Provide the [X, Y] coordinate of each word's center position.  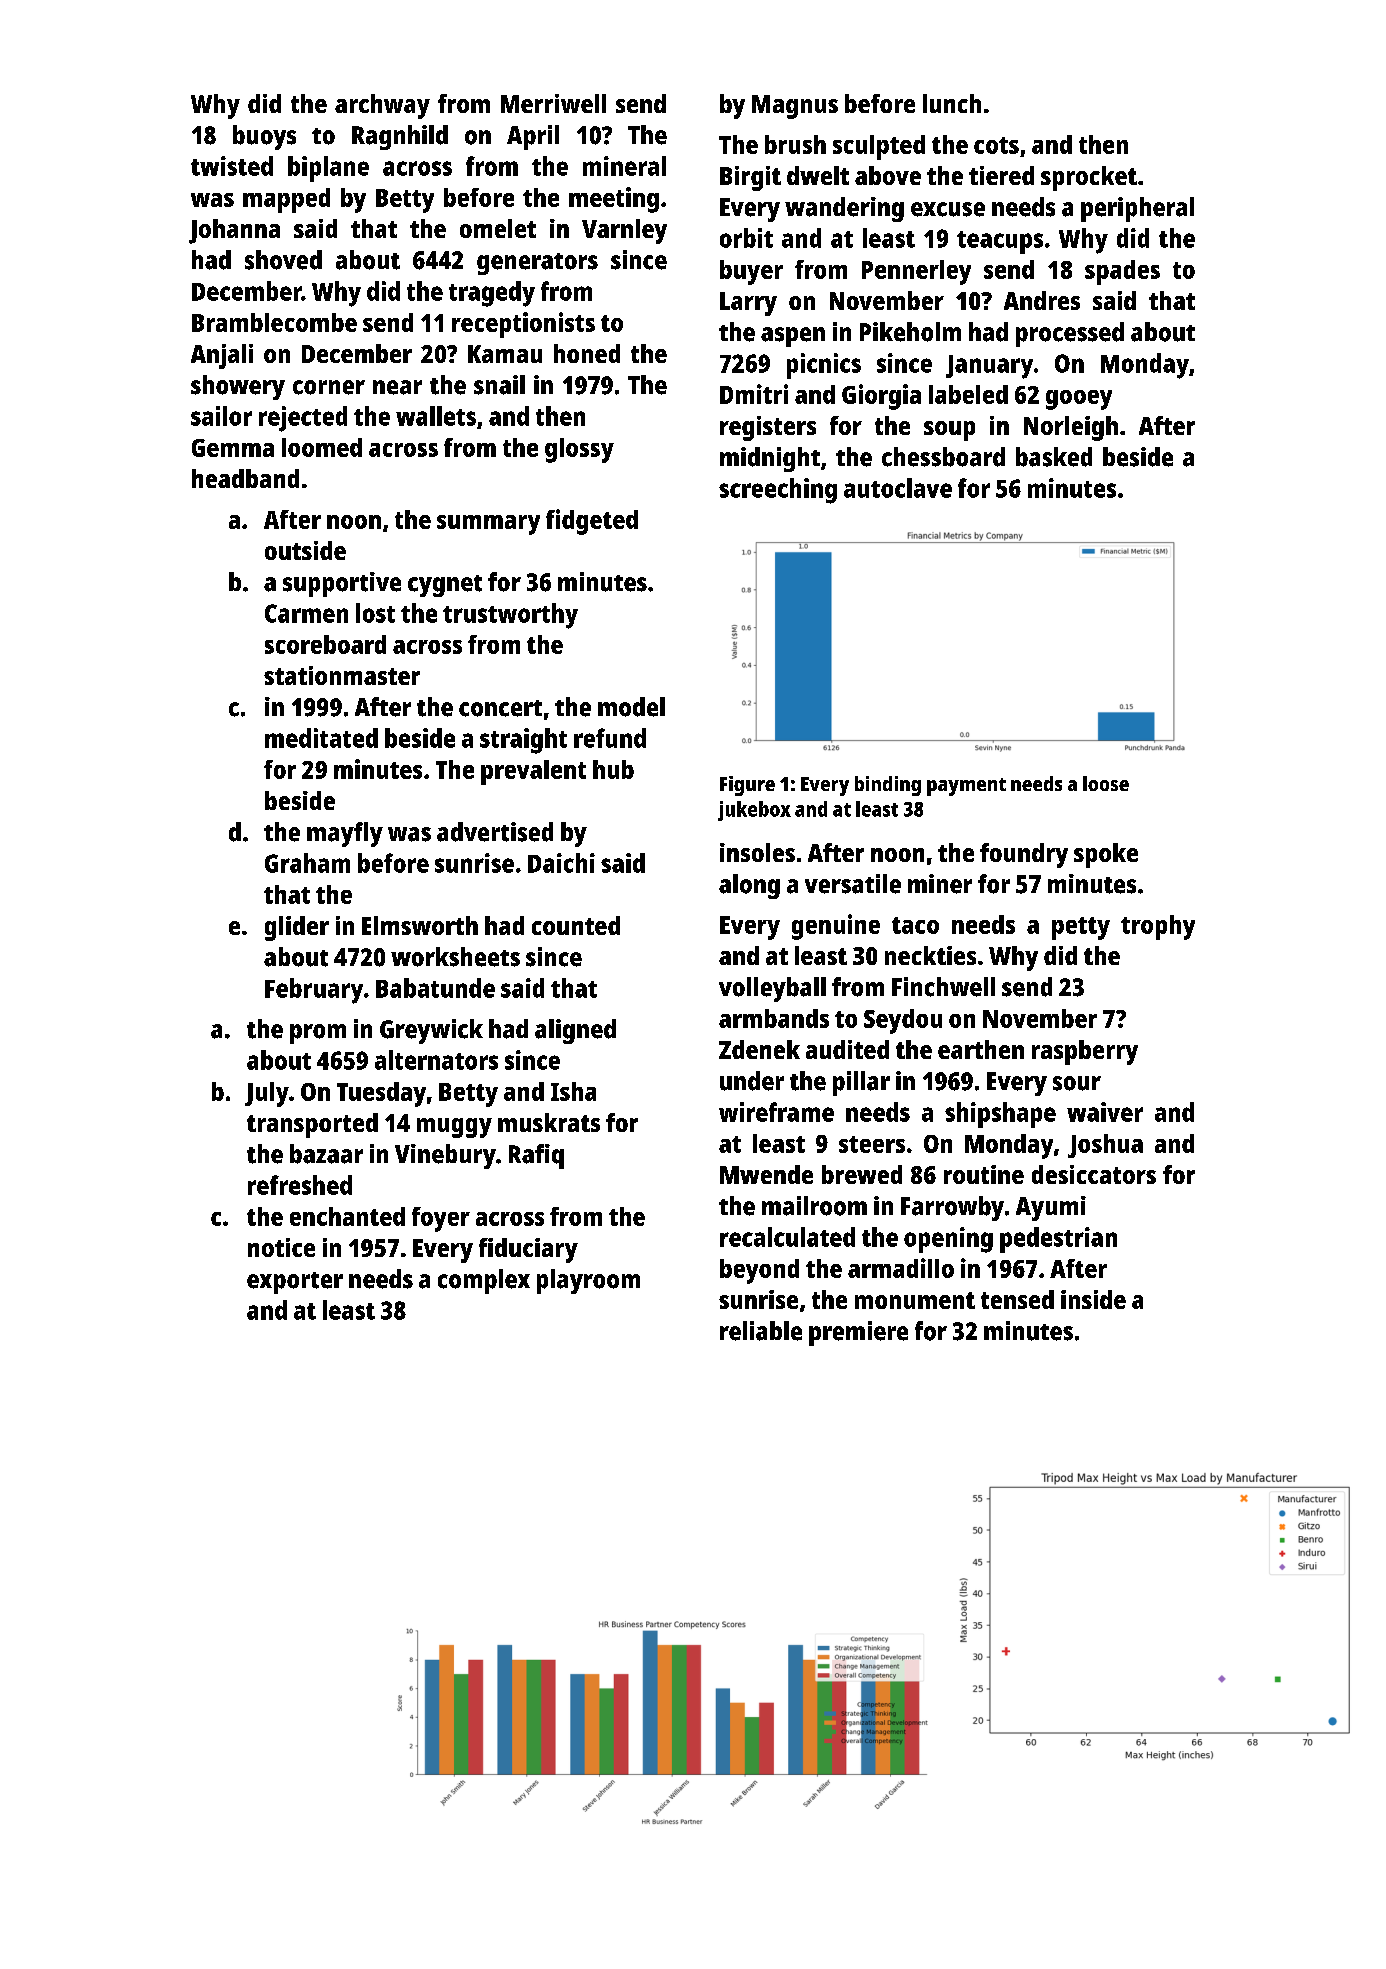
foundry [1024, 855]
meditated [321, 738]
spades [1122, 272]
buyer [751, 272]
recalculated [787, 1237]
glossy [579, 450]
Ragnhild [400, 137]
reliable [761, 1331]
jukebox [754, 811]
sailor [221, 416]
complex [484, 1281]
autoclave [898, 488]
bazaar [326, 1154]
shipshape [1000, 1115]
